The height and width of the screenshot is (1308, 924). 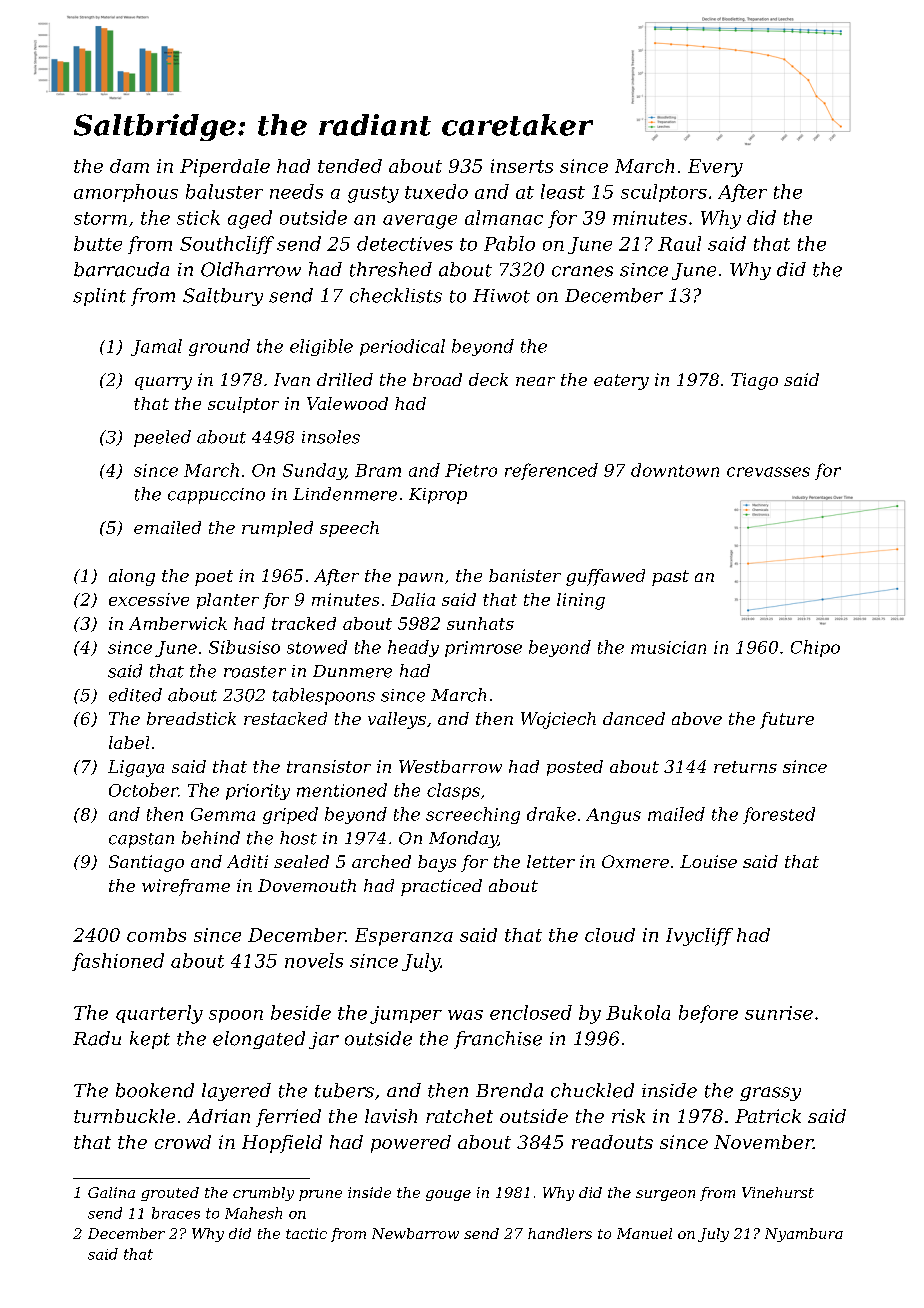 What do you see at coordinates (306, 1233) in the screenshot?
I see `tactic` at bounding box center [306, 1233].
